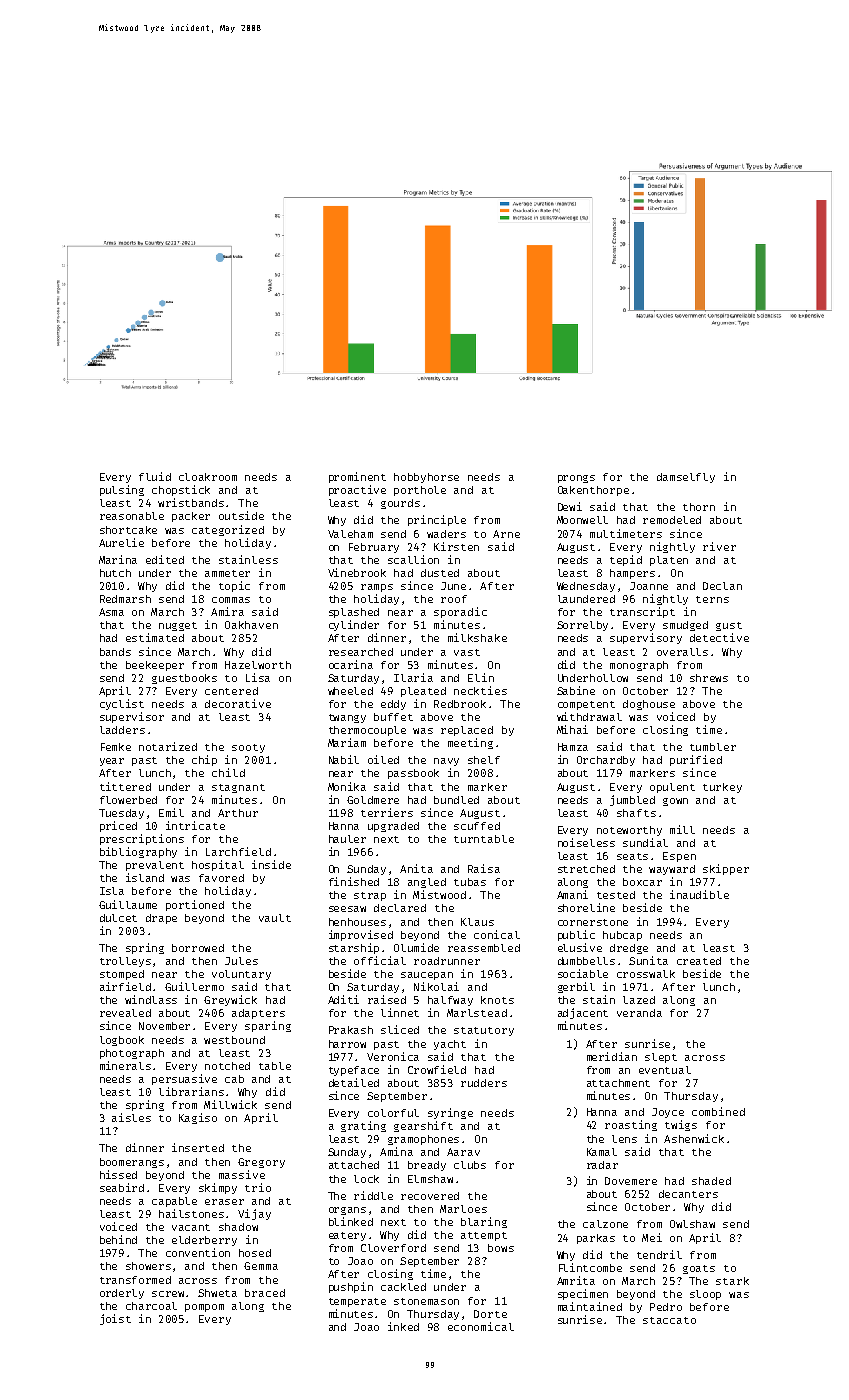 The height and width of the screenshot is (1400, 849). Describe the element at coordinates (387, 999) in the screenshot. I see `raised` at that location.
